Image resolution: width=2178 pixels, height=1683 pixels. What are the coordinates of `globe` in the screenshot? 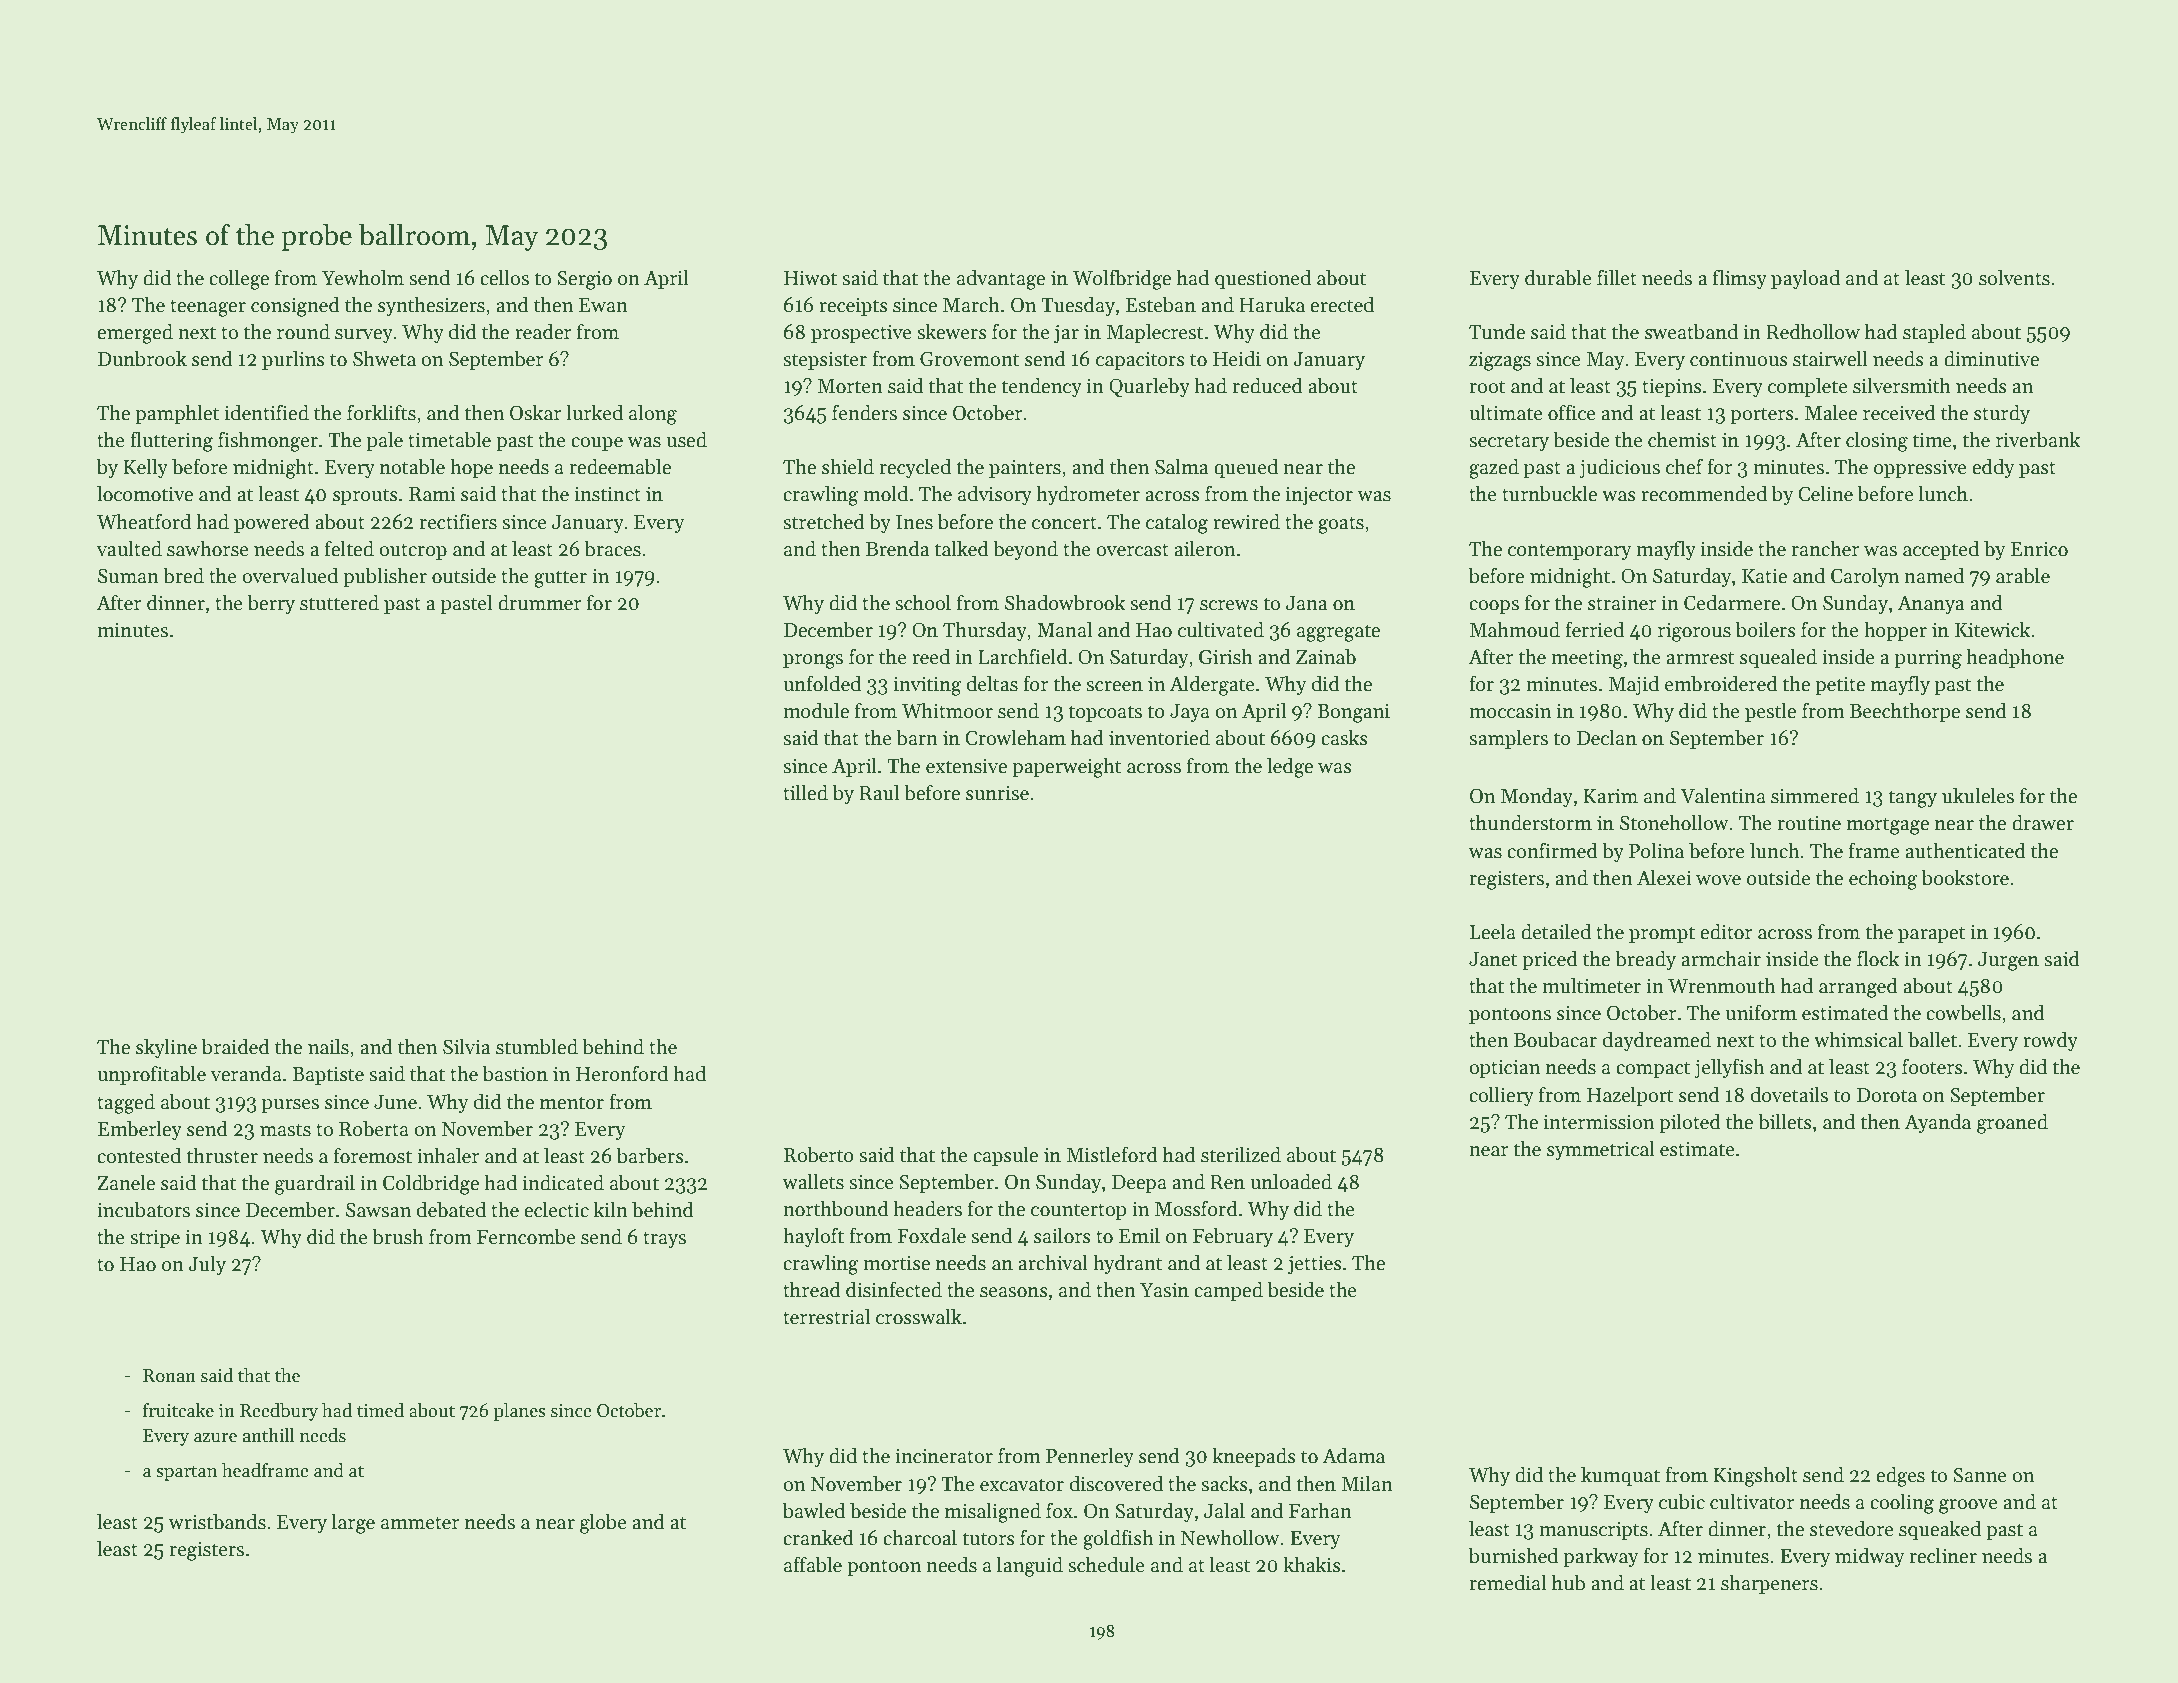 It's located at (603, 1523).
